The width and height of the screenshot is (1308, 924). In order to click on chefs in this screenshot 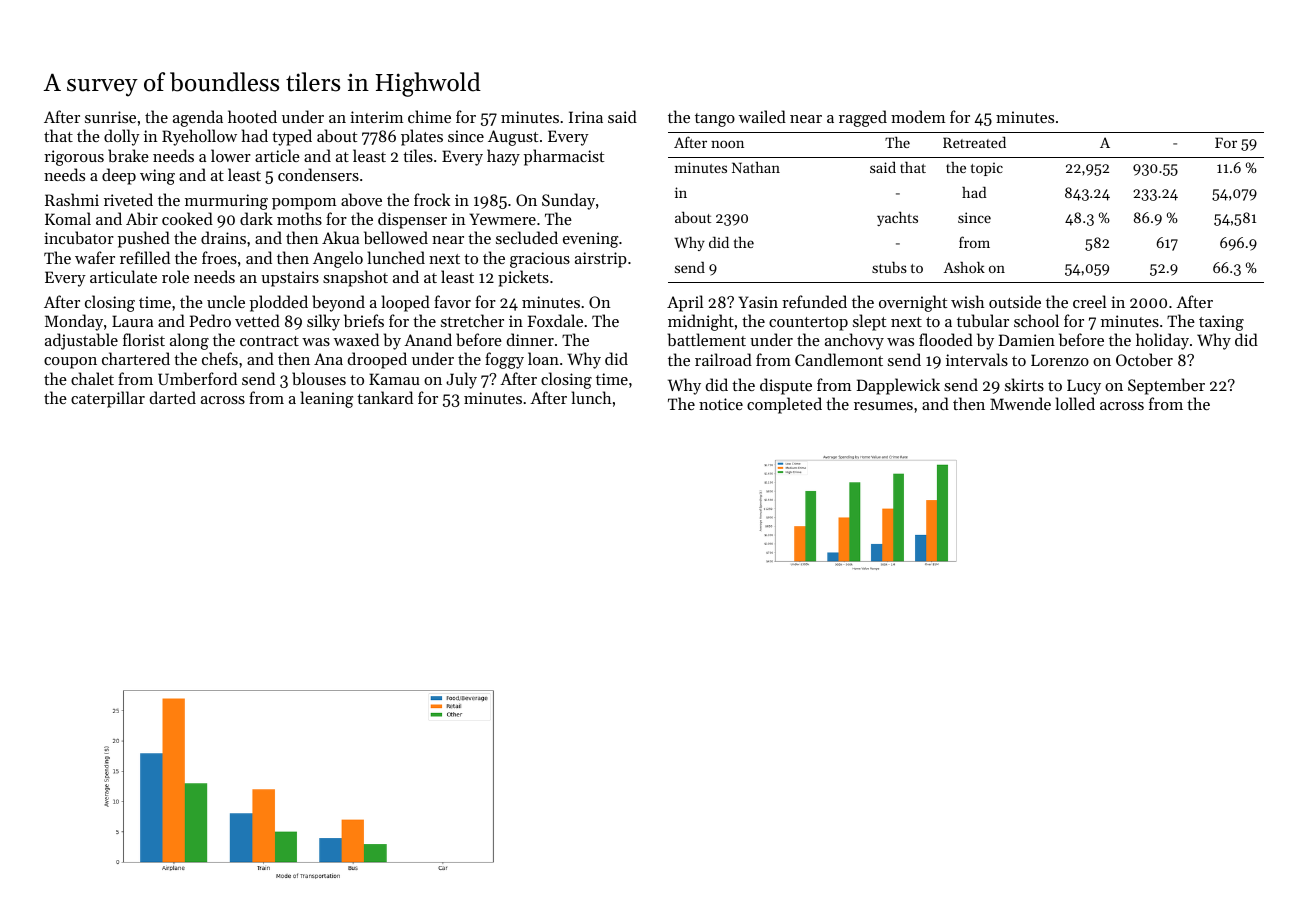, I will do `click(220, 358)`.
